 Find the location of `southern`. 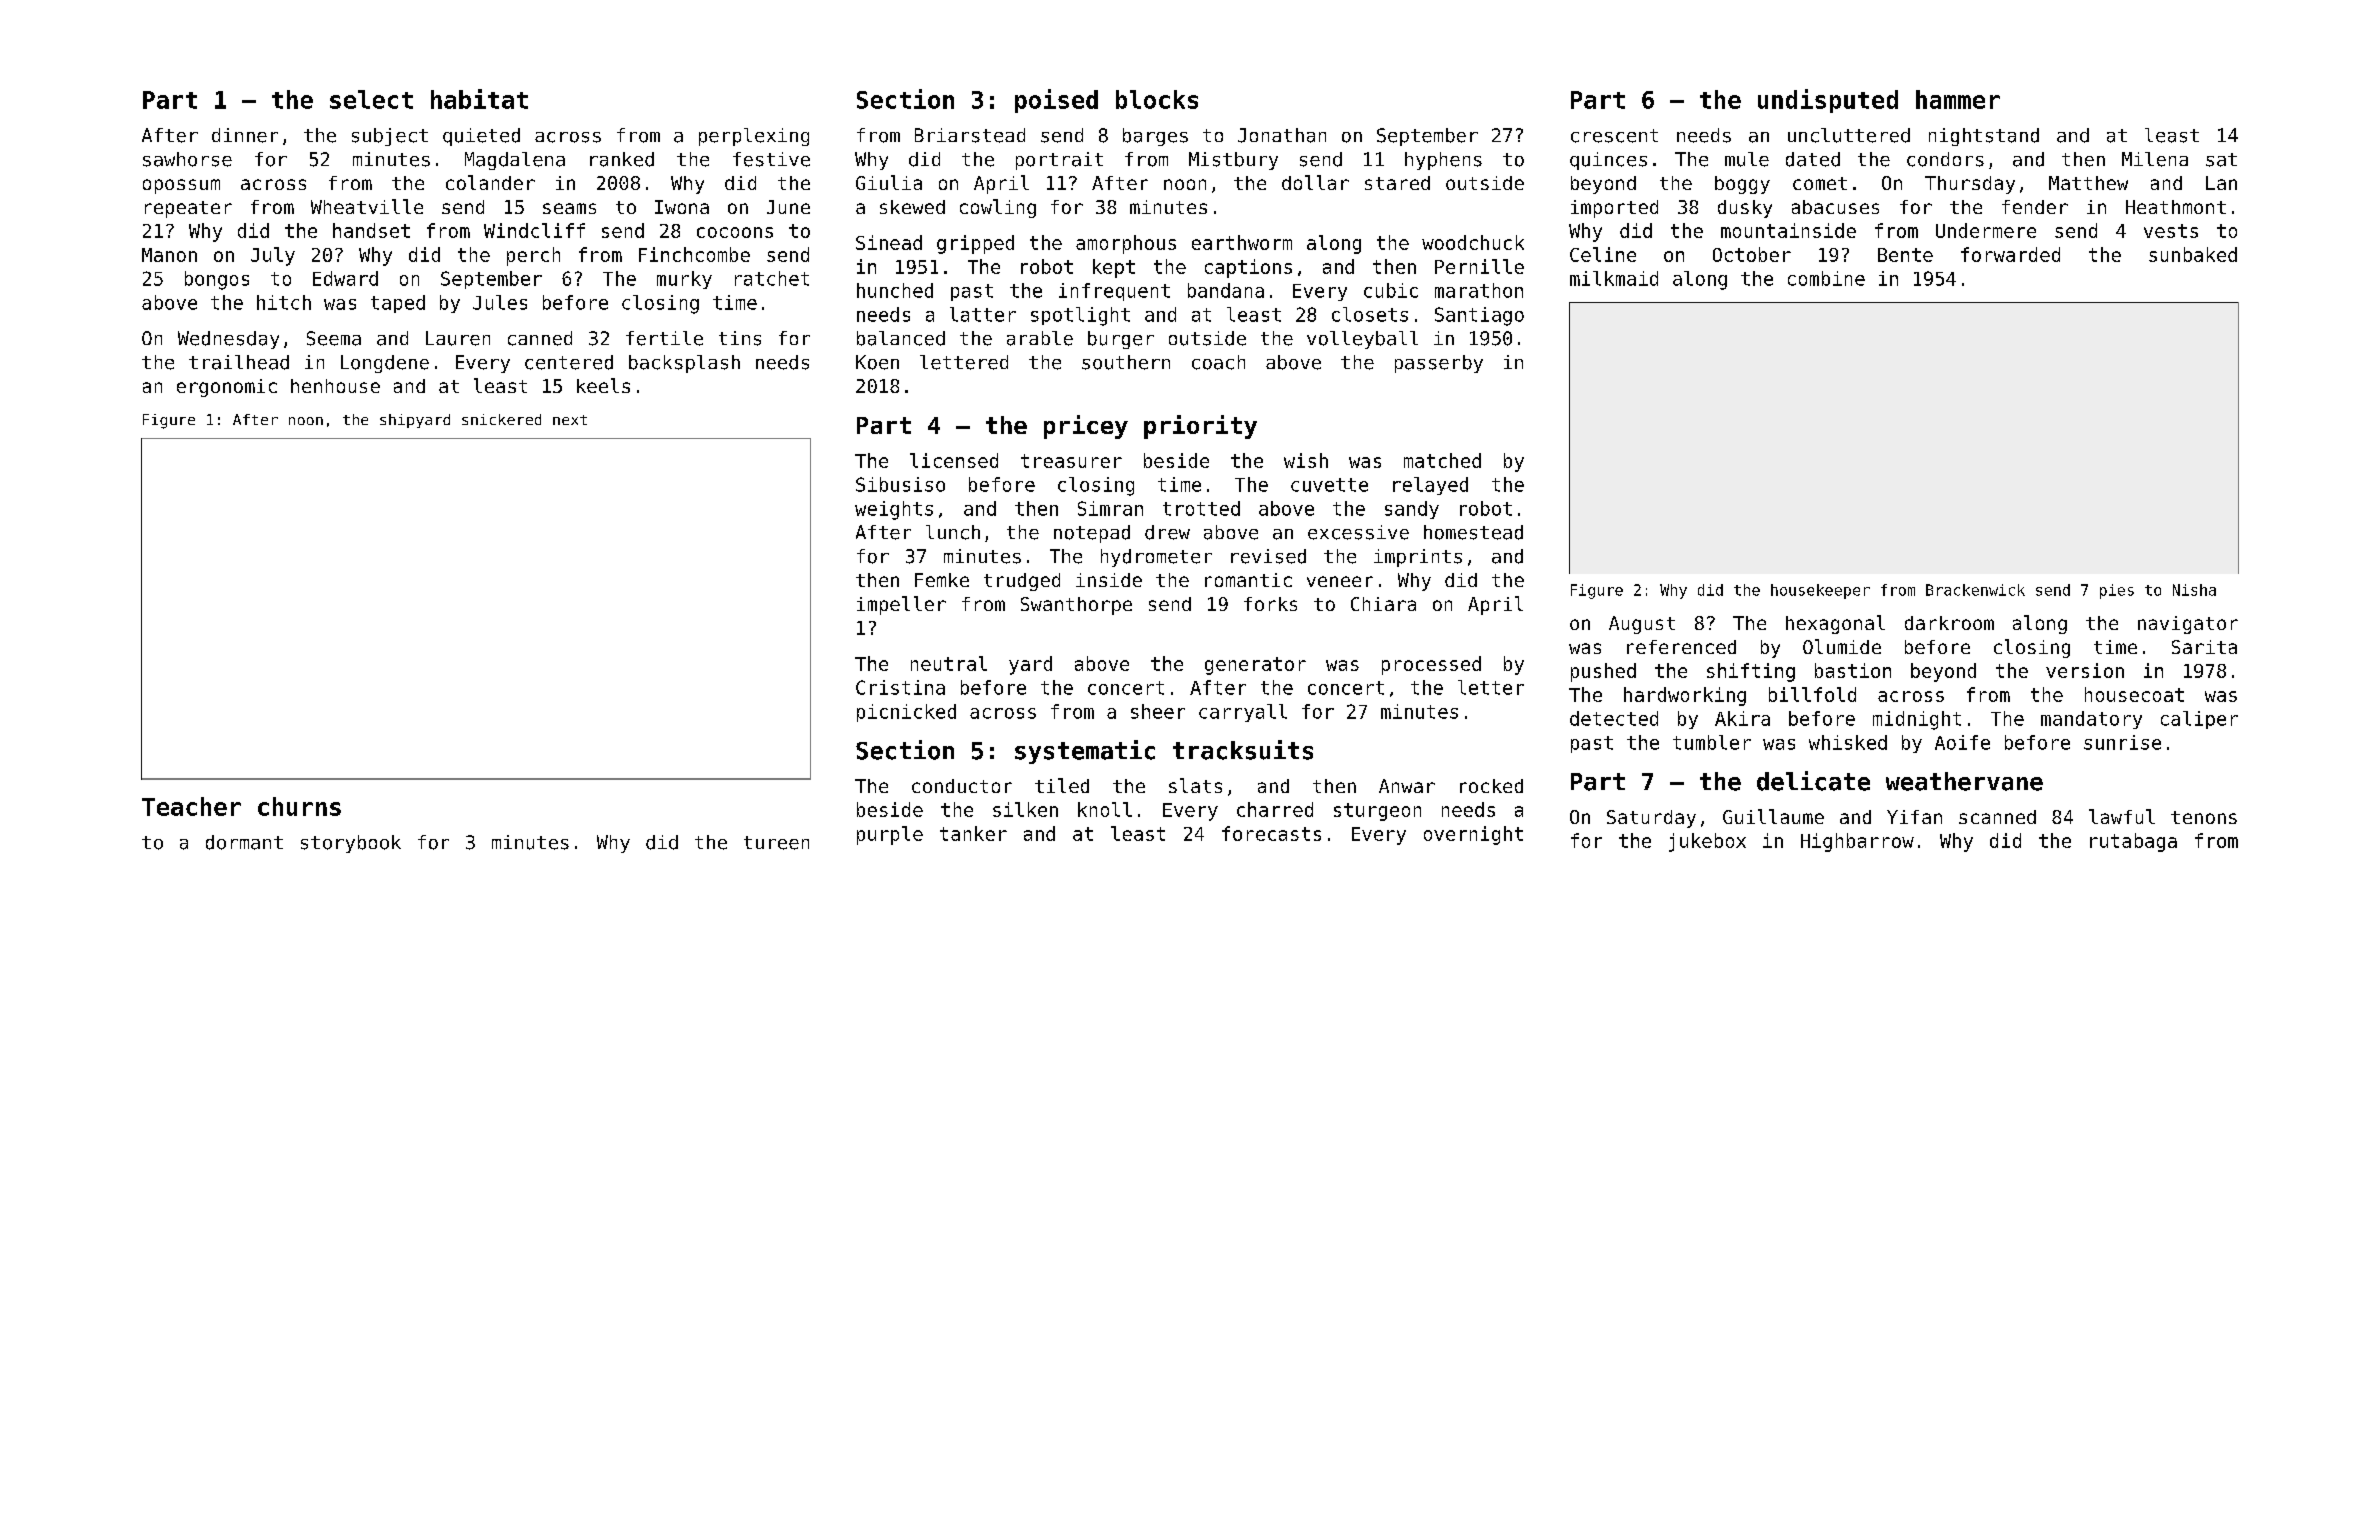

southern is located at coordinates (1126, 362).
